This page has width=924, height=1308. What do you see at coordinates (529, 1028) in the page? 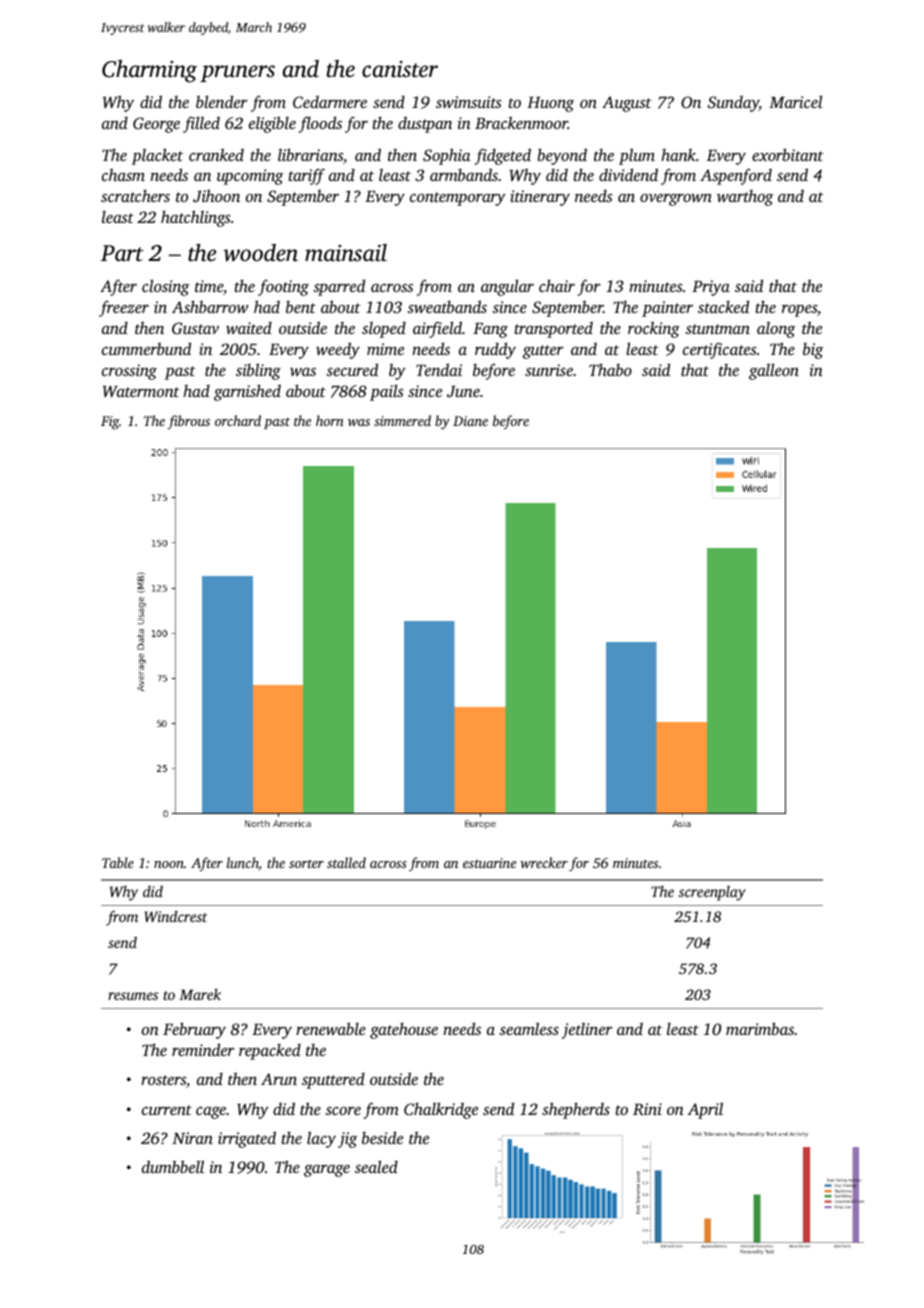
I see `seamless` at bounding box center [529, 1028].
